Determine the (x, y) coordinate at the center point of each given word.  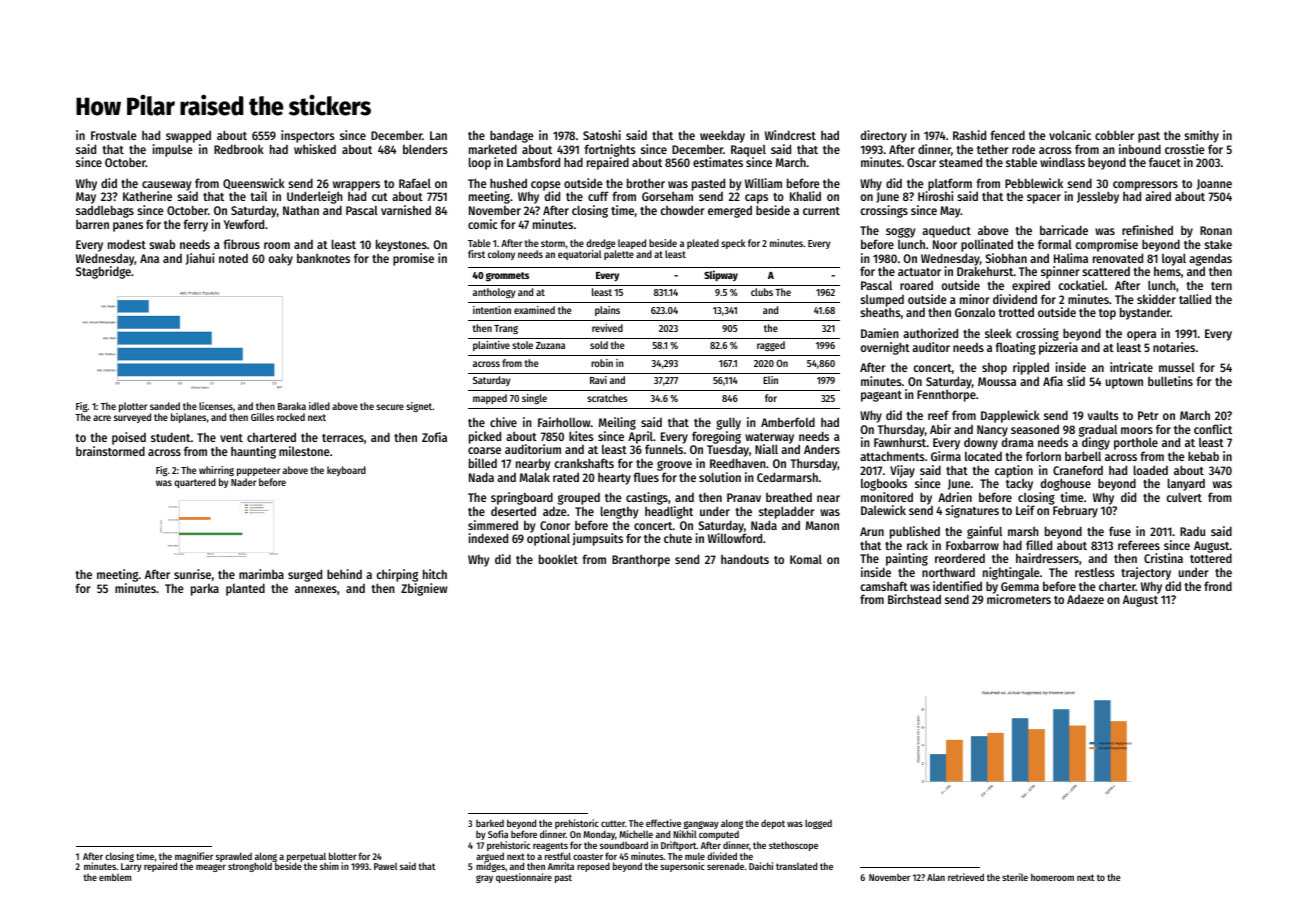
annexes (316, 589)
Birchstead (914, 599)
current (821, 211)
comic (482, 224)
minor (975, 299)
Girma (946, 456)
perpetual (306, 857)
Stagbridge (103, 273)
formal (1055, 244)
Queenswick (254, 183)
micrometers (1019, 599)
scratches (607, 398)
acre (102, 418)
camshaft (884, 586)
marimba (261, 574)
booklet (558, 559)
